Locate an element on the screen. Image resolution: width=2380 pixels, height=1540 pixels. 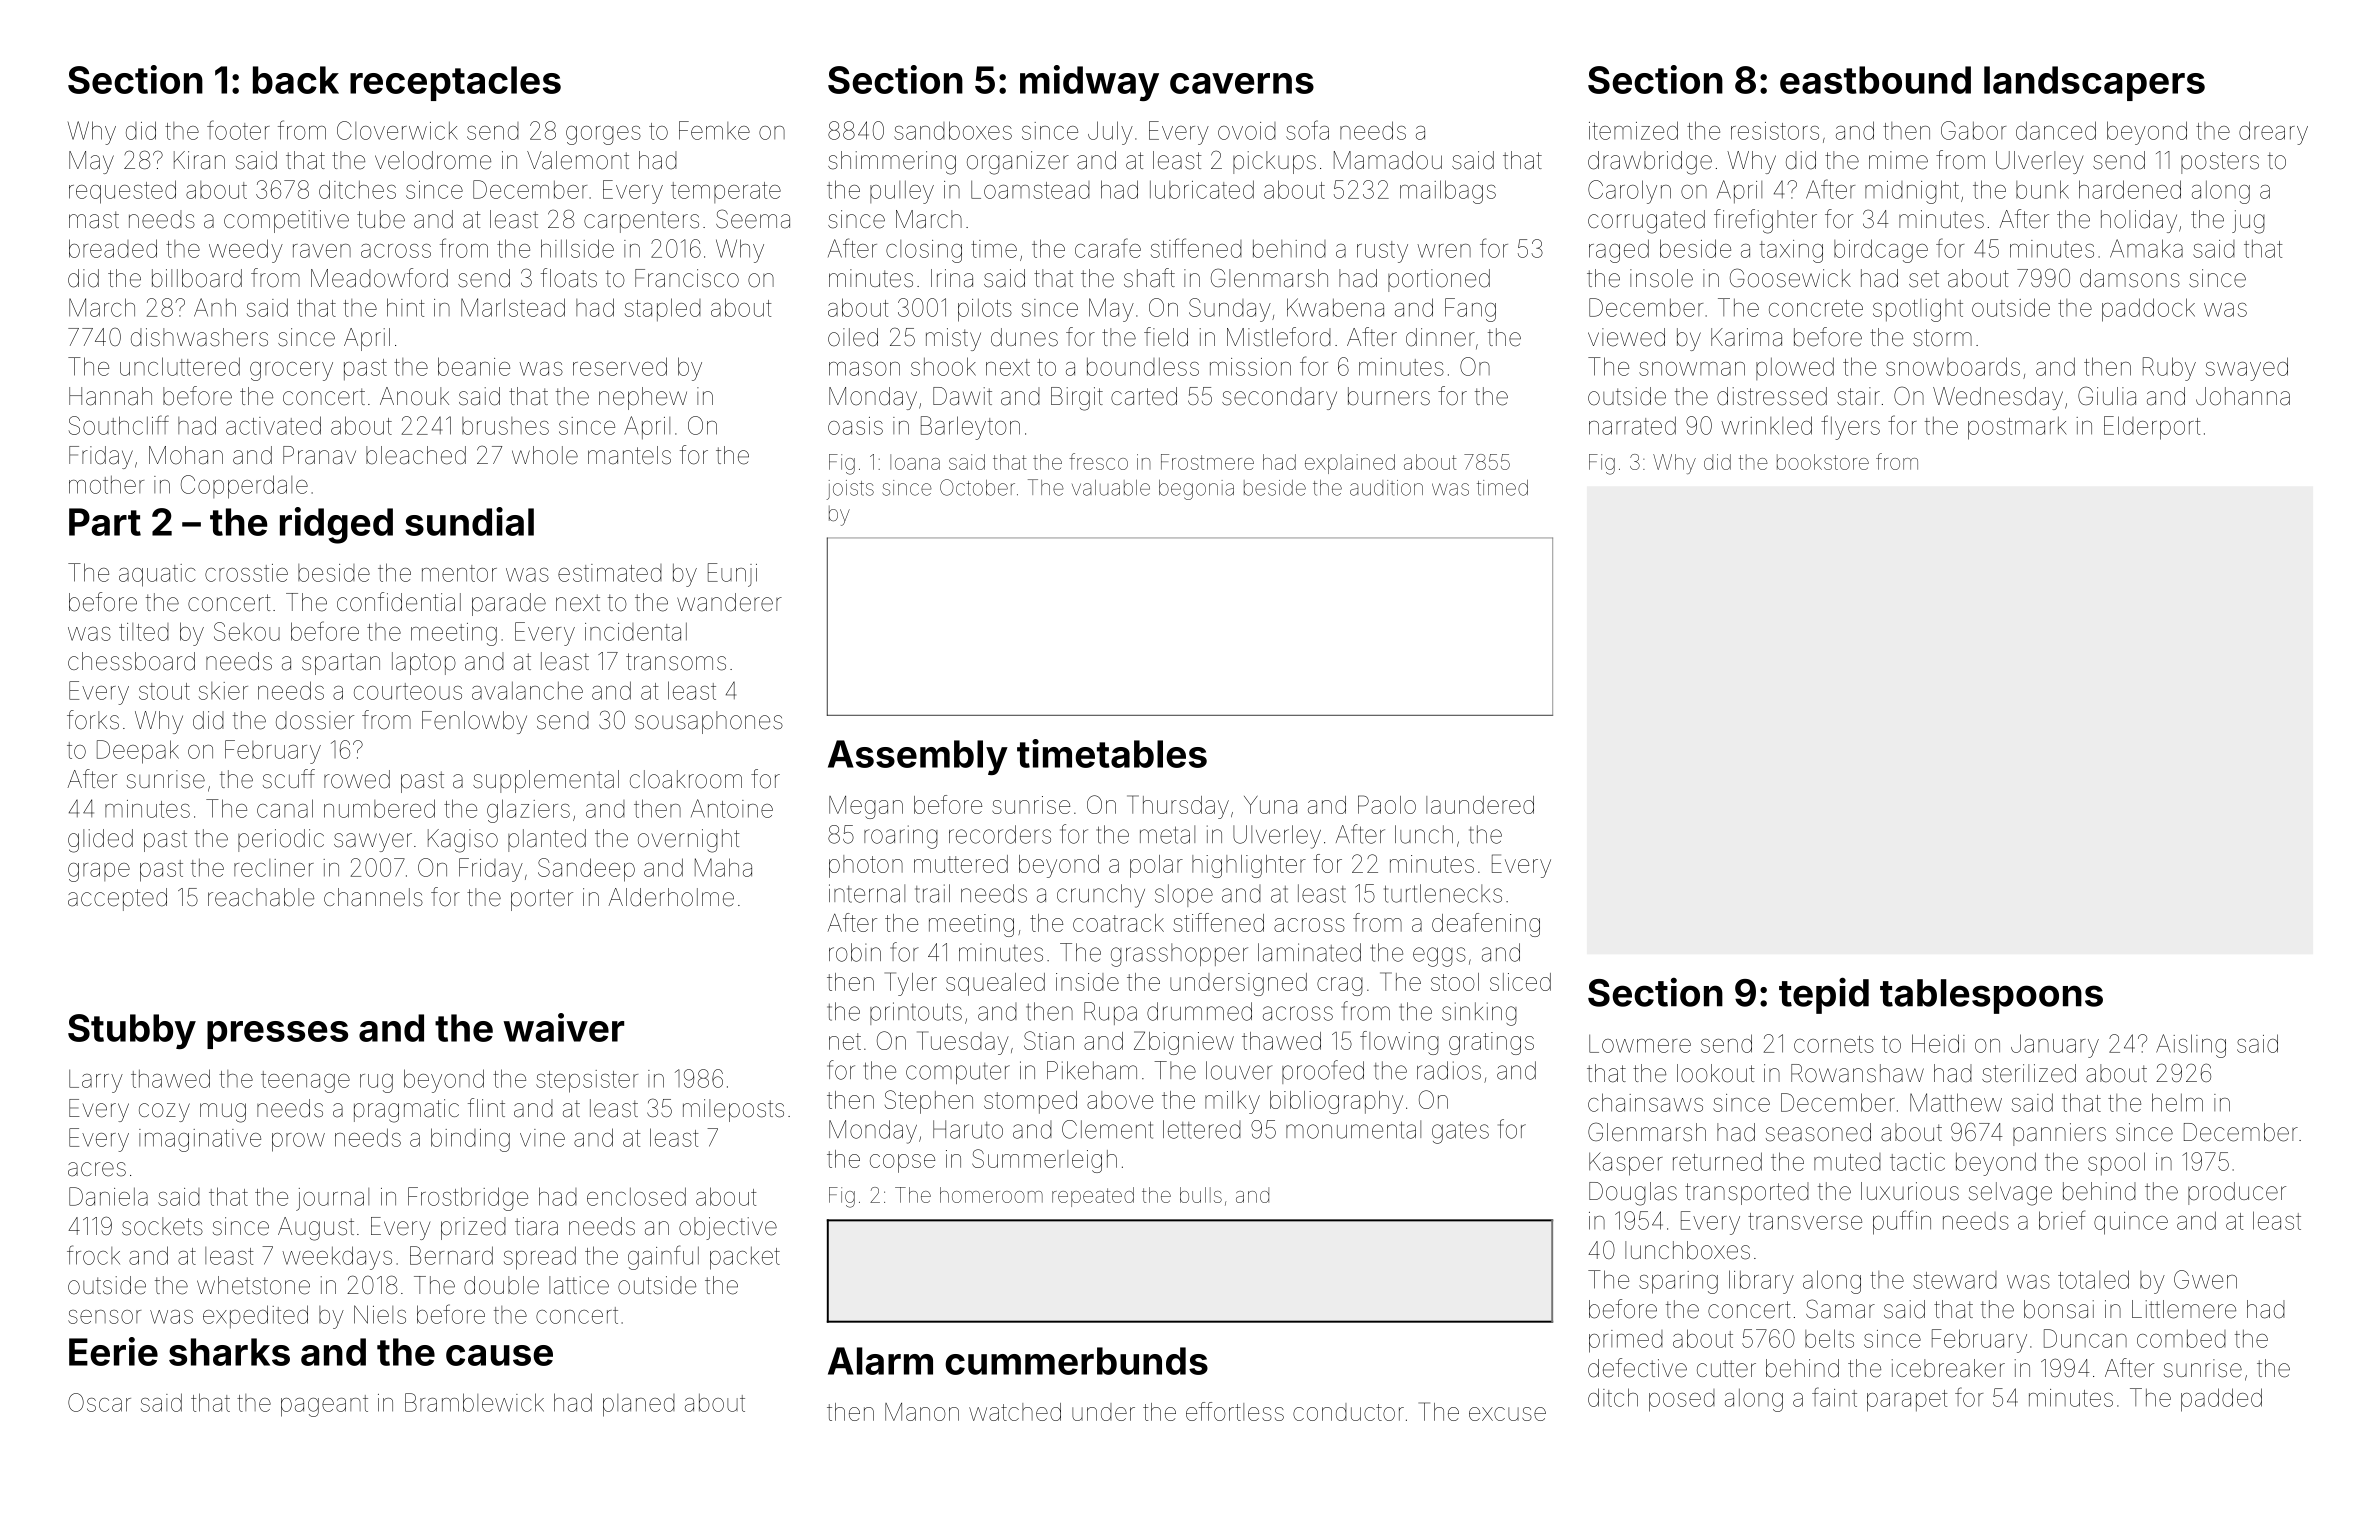
crunchy is located at coordinates (1101, 896).
